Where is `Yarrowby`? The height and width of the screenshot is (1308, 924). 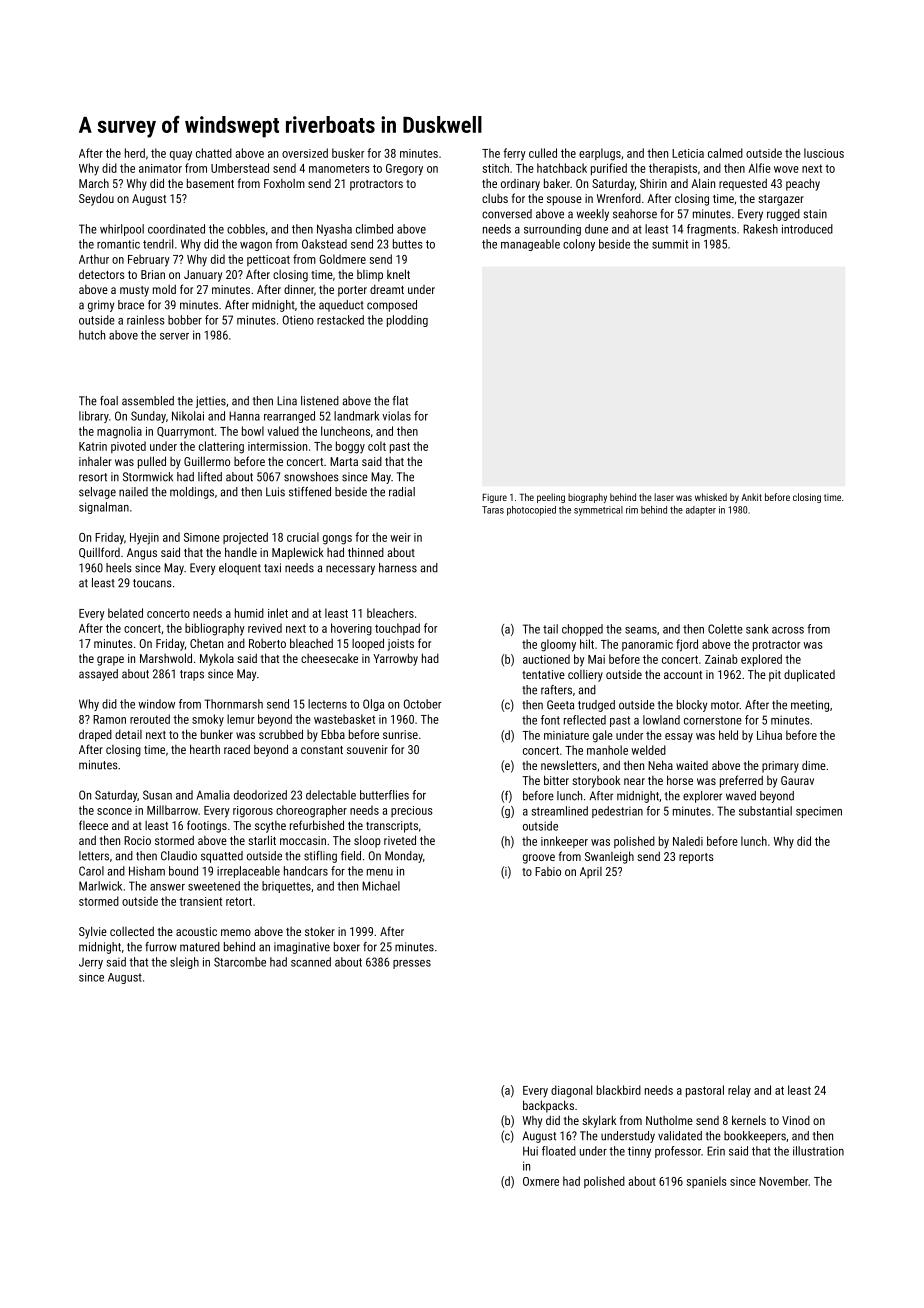 Yarrowby is located at coordinates (395, 659).
